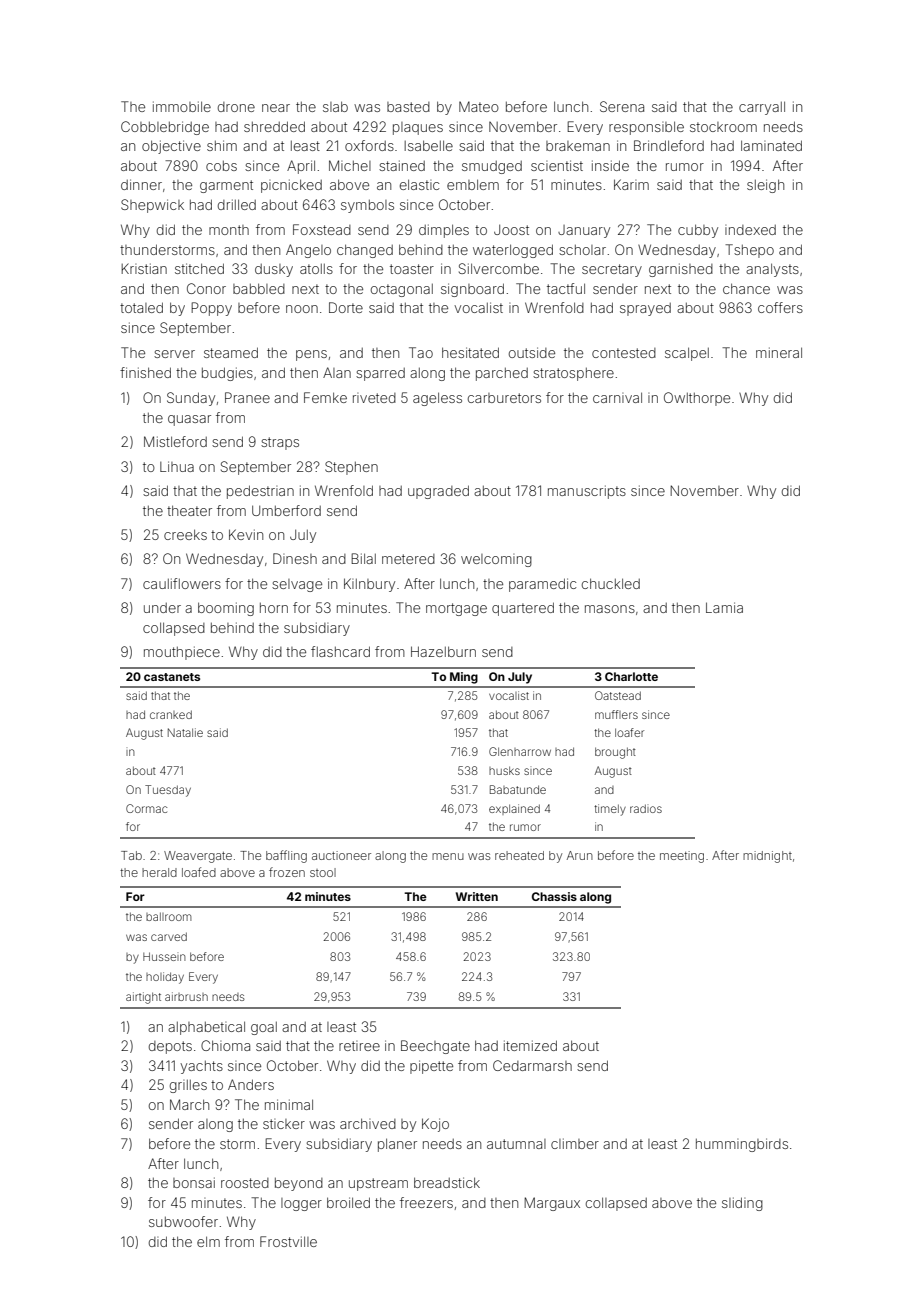  I want to click on dimples, so click(444, 231).
